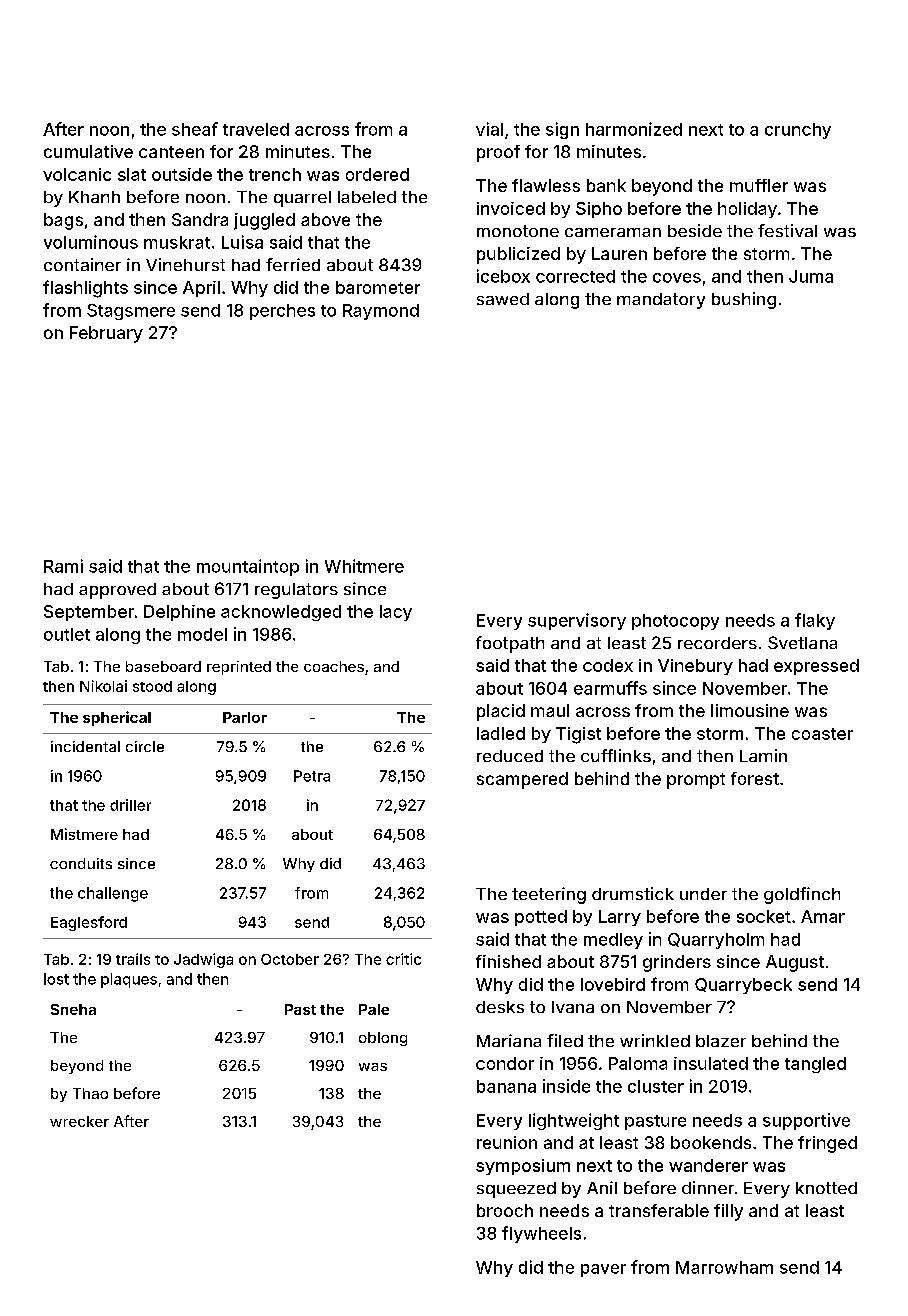 This screenshot has height=1316, width=908. What do you see at coordinates (505, 1210) in the screenshot?
I see `brooch` at bounding box center [505, 1210].
